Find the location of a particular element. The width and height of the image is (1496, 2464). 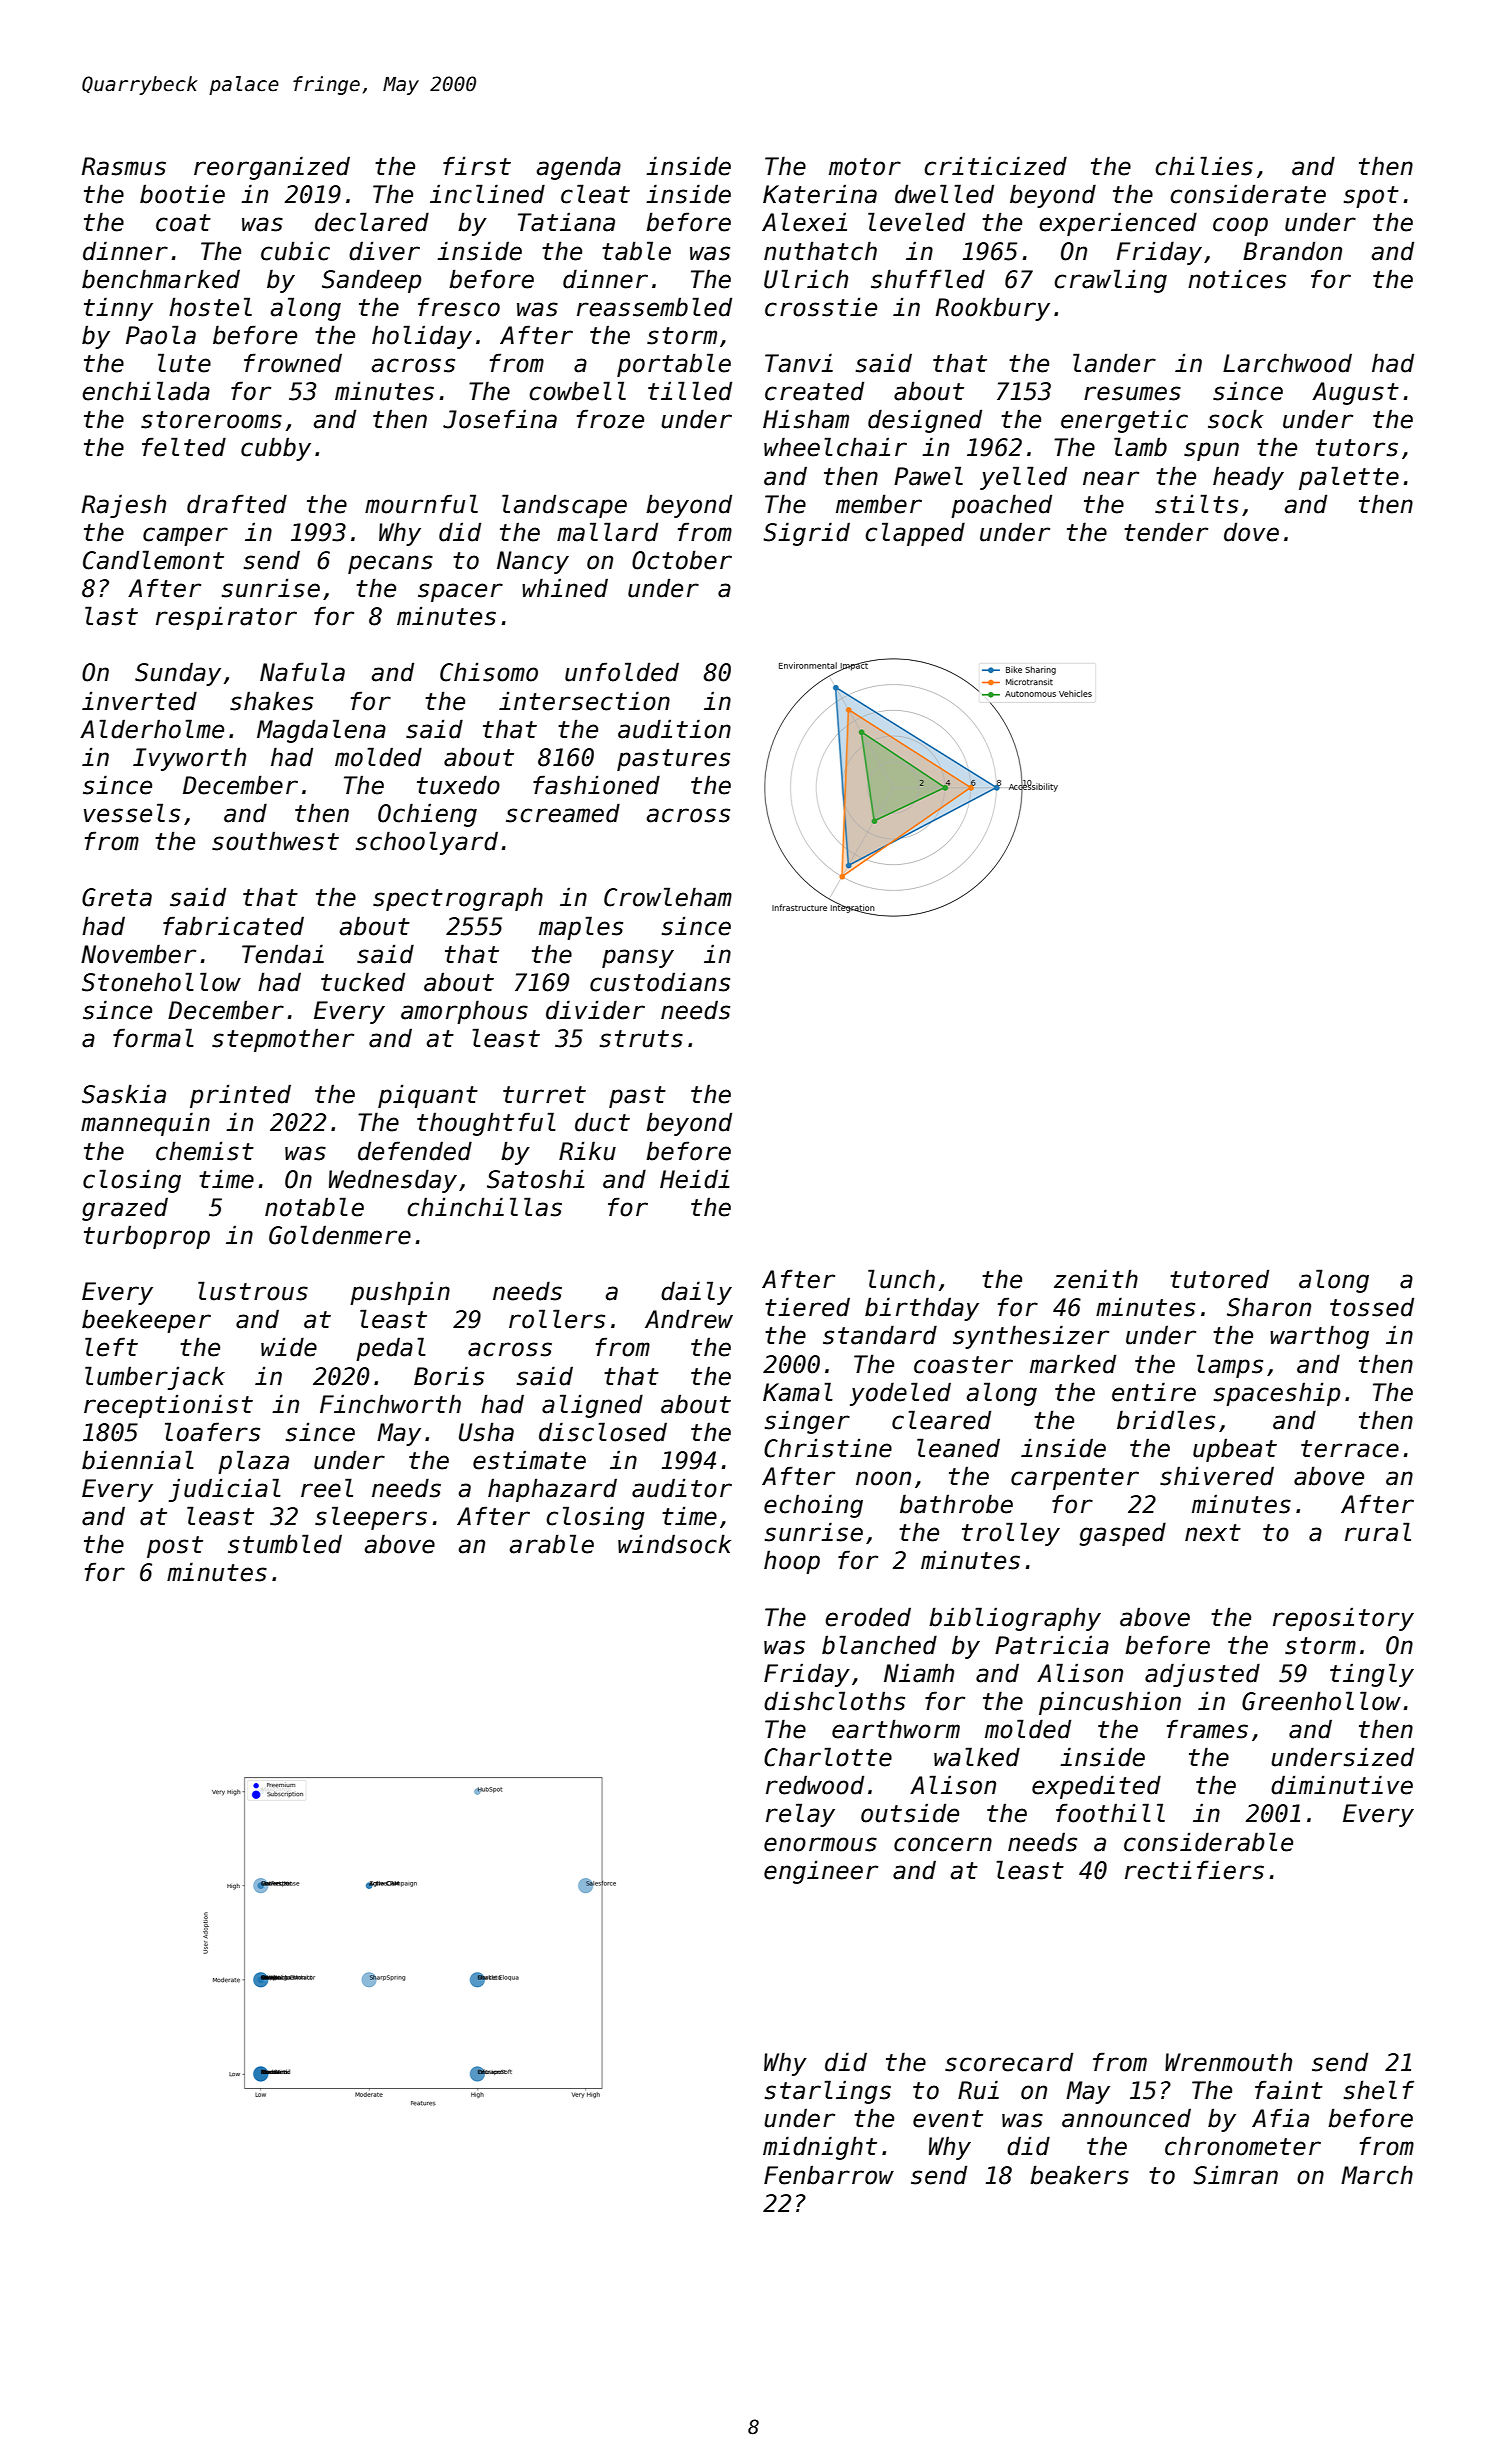

repository is located at coordinates (1343, 1619).
